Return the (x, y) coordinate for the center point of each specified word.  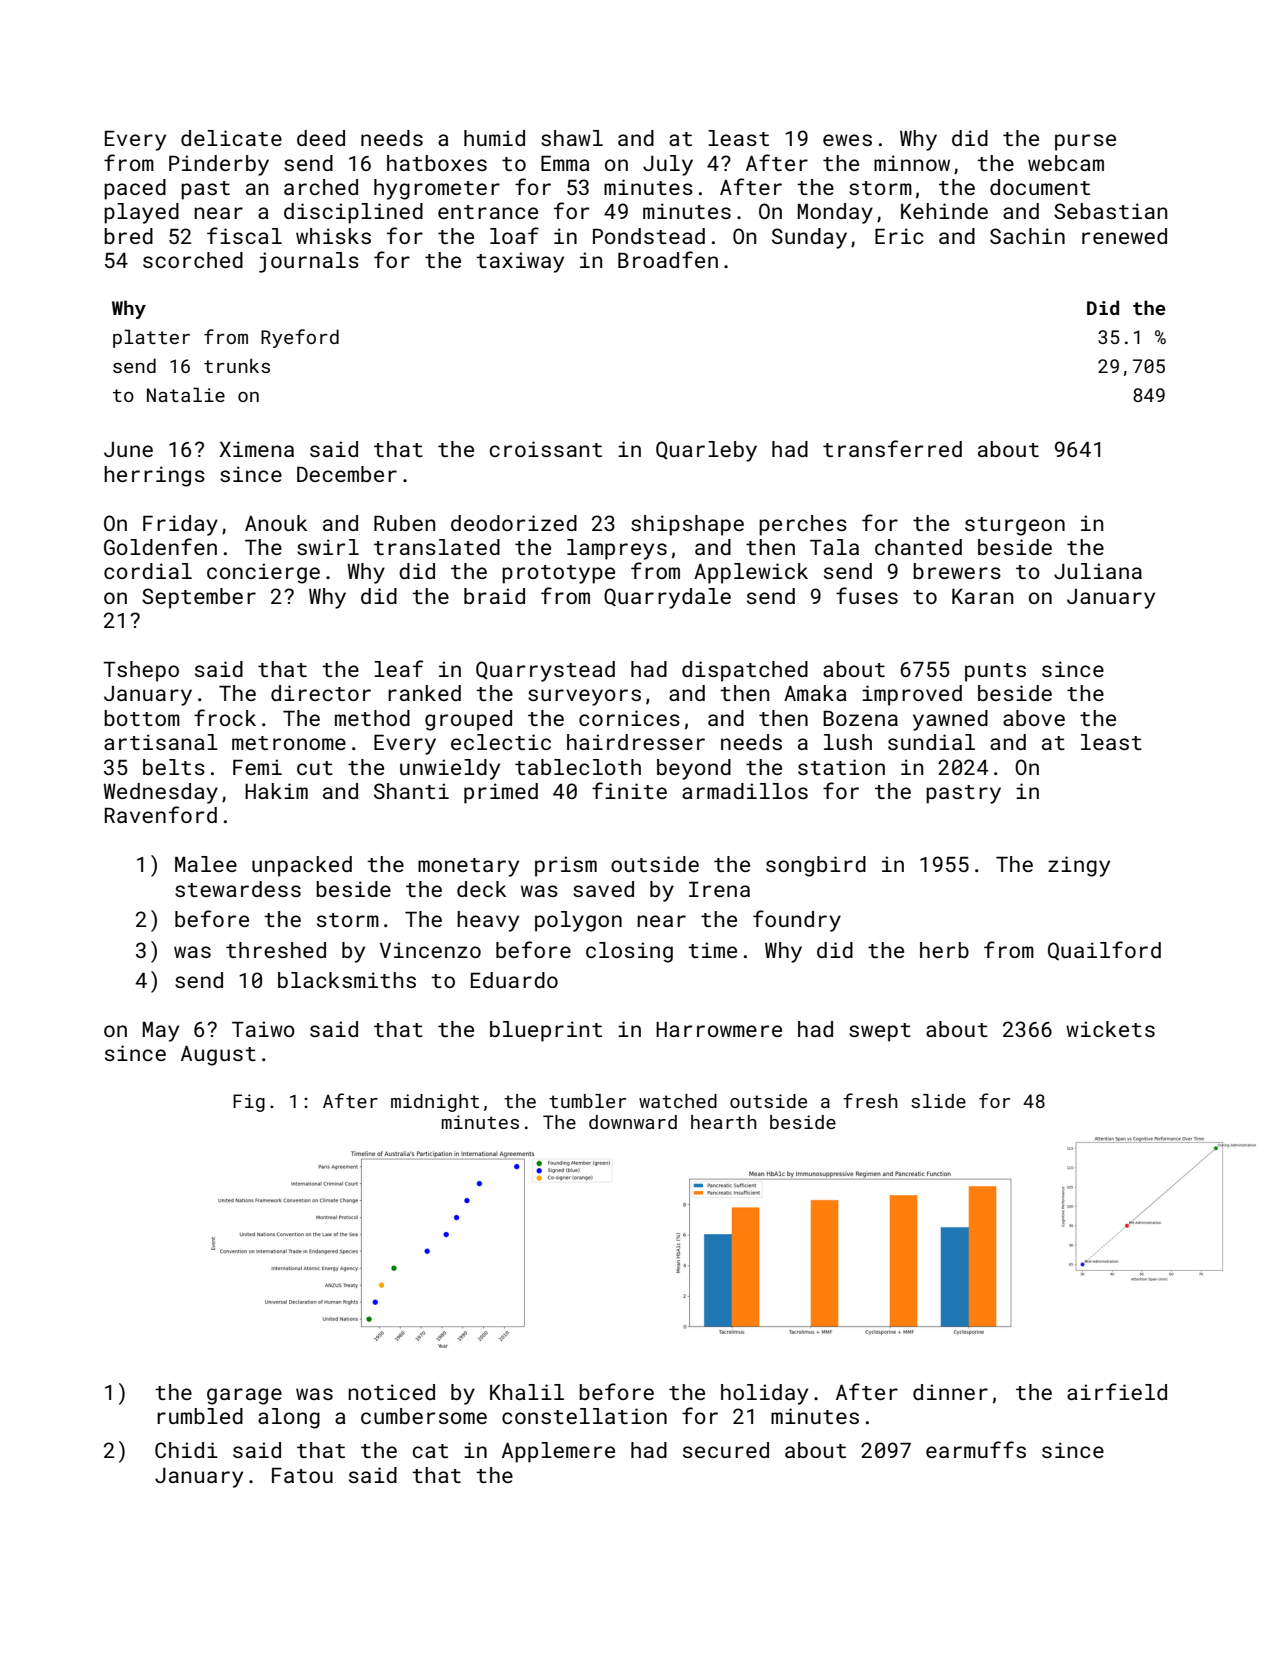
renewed (1124, 236)
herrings (154, 476)
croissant (545, 449)
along (289, 1418)
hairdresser (636, 742)
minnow (912, 163)
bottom (142, 718)
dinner (950, 1392)
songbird (816, 866)
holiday (764, 1394)
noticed (391, 1392)
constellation (584, 1416)
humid (494, 138)
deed (321, 138)
